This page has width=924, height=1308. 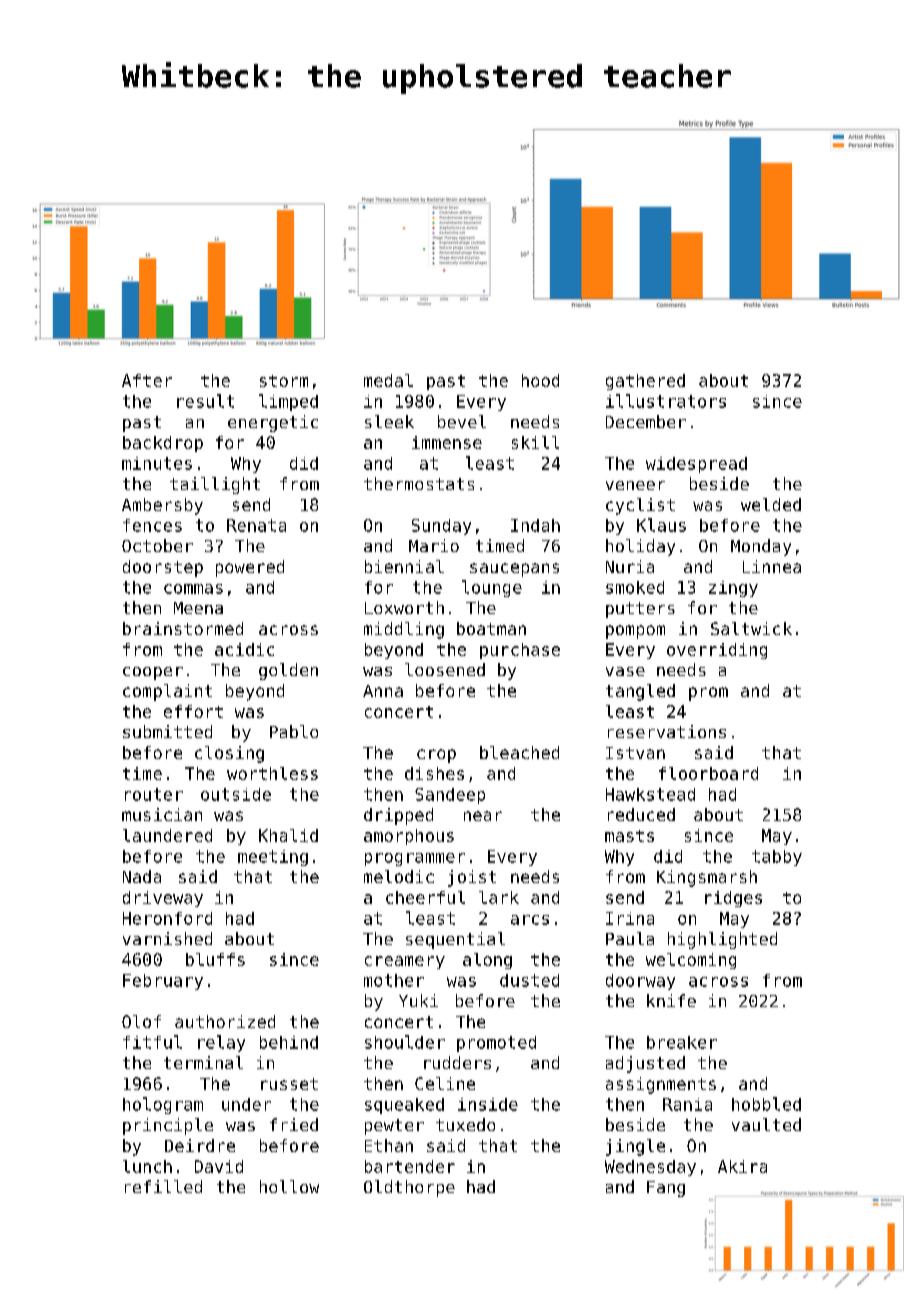 I want to click on worthless, so click(x=272, y=773).
